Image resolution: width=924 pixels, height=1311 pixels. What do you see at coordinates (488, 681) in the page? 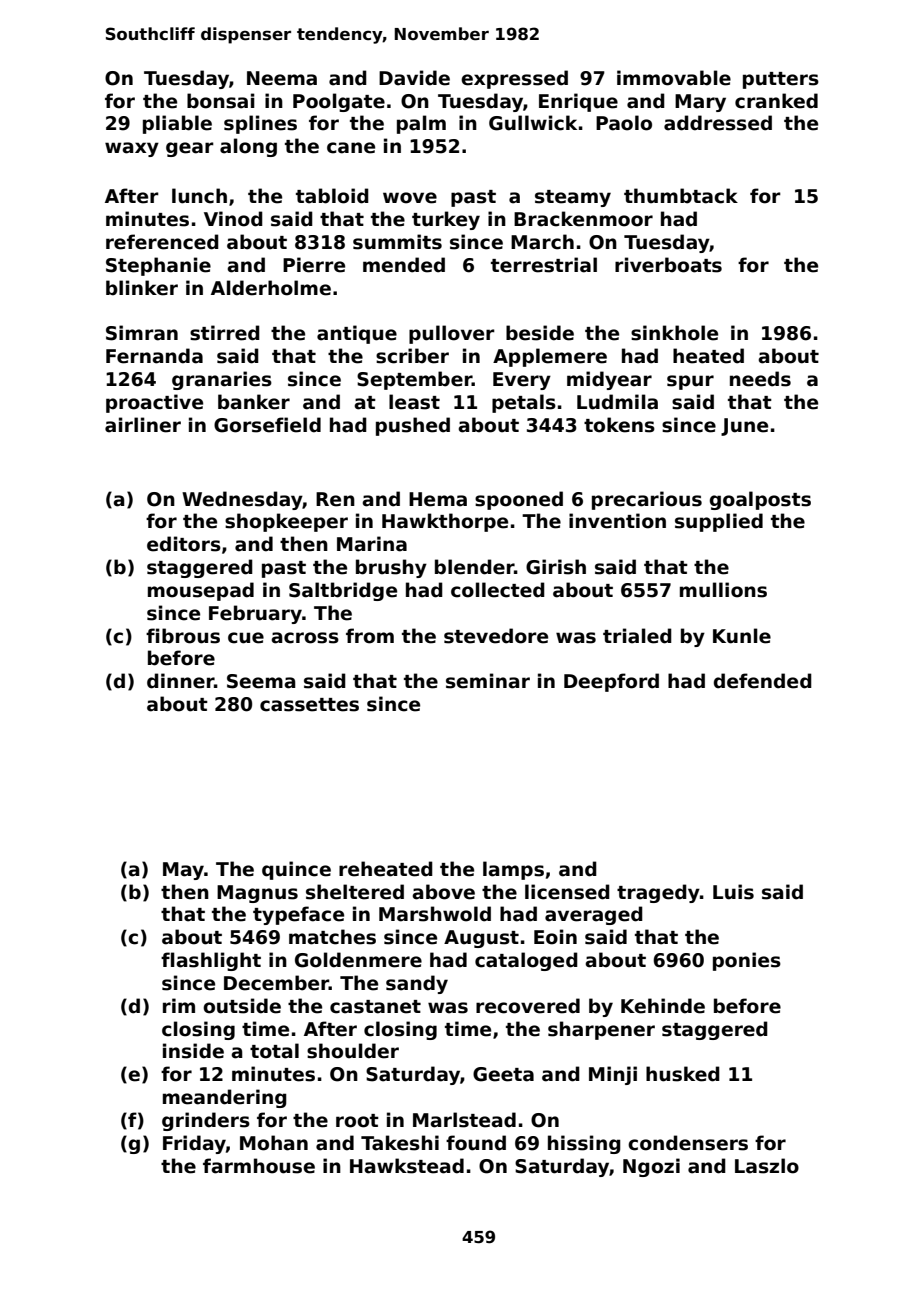
I see `seminar` at bounding box center [488, 681].
